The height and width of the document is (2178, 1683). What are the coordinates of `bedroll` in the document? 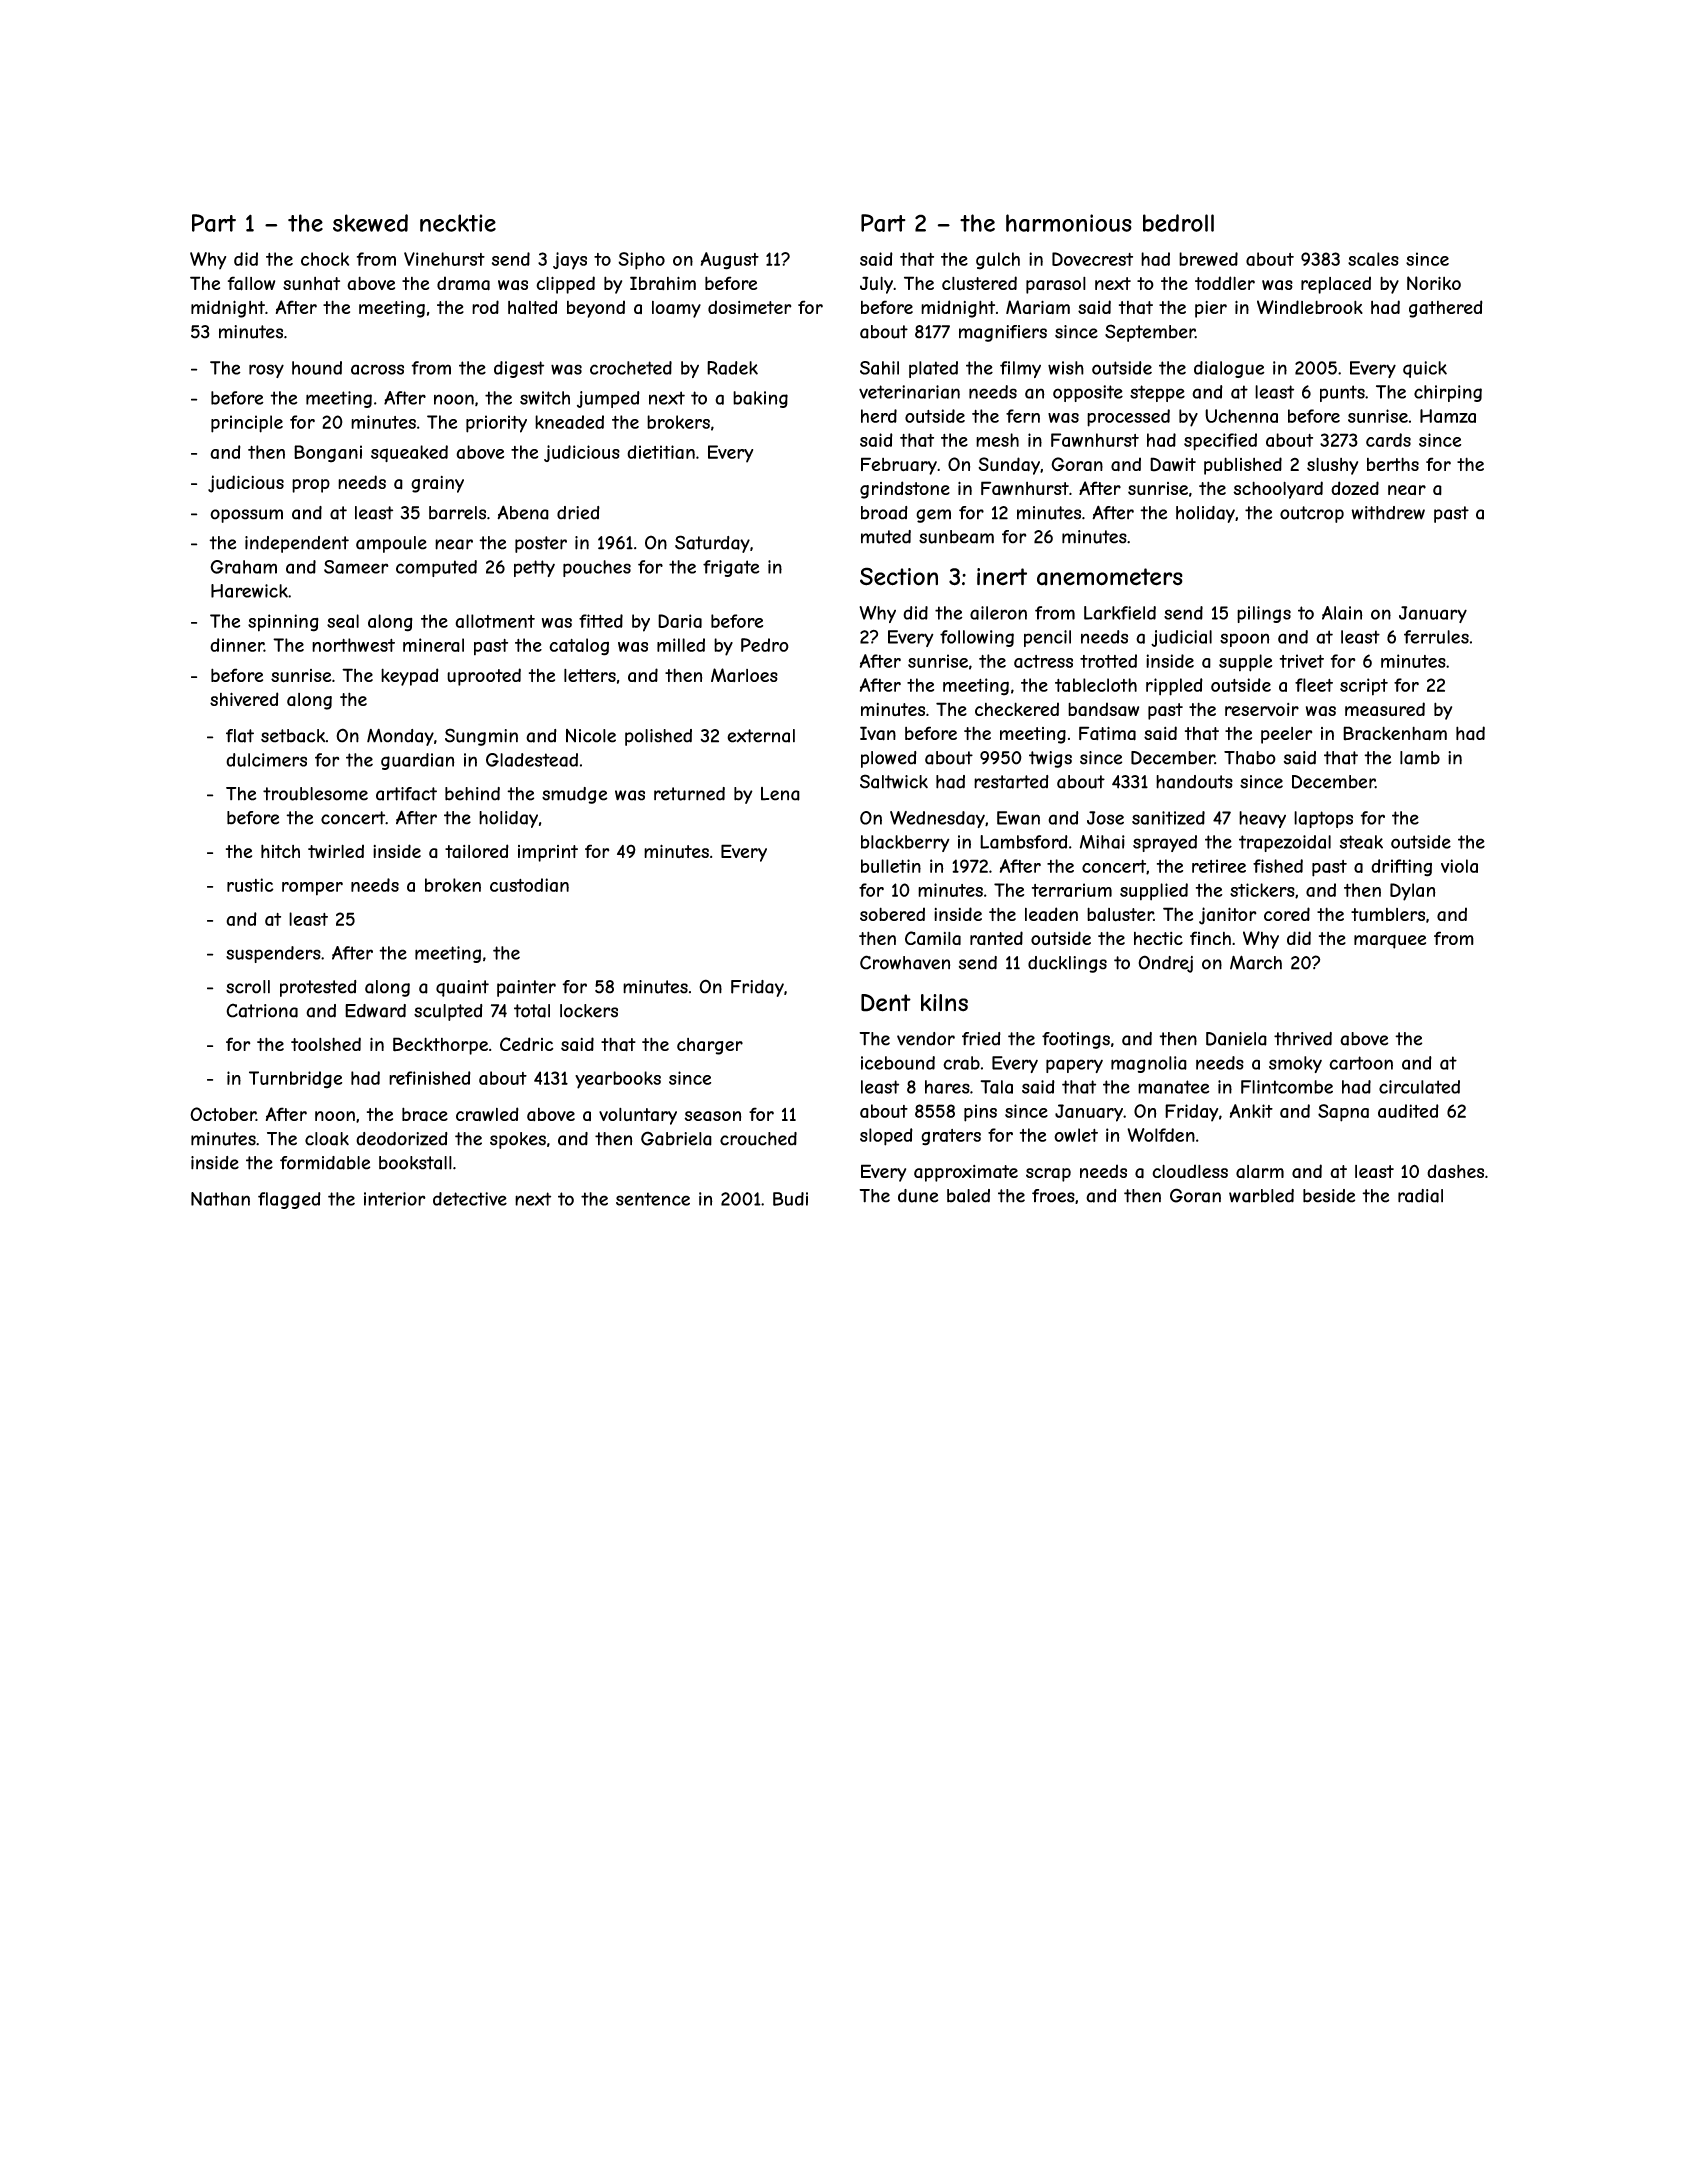 It's located at (1178, 223).
